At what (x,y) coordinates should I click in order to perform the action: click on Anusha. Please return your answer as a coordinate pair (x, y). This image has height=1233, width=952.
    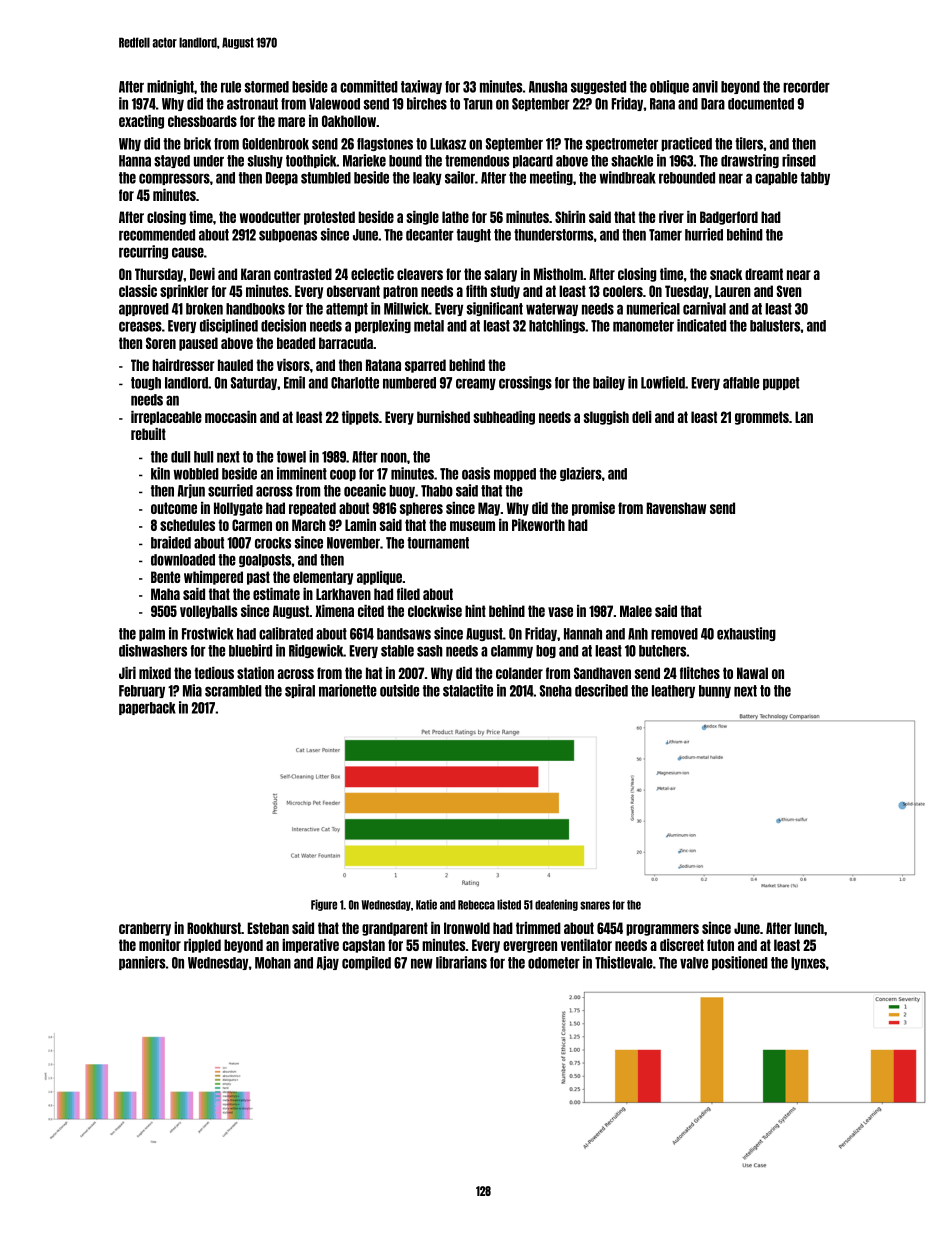
    Looking at the image, I should click on (548, 87).
